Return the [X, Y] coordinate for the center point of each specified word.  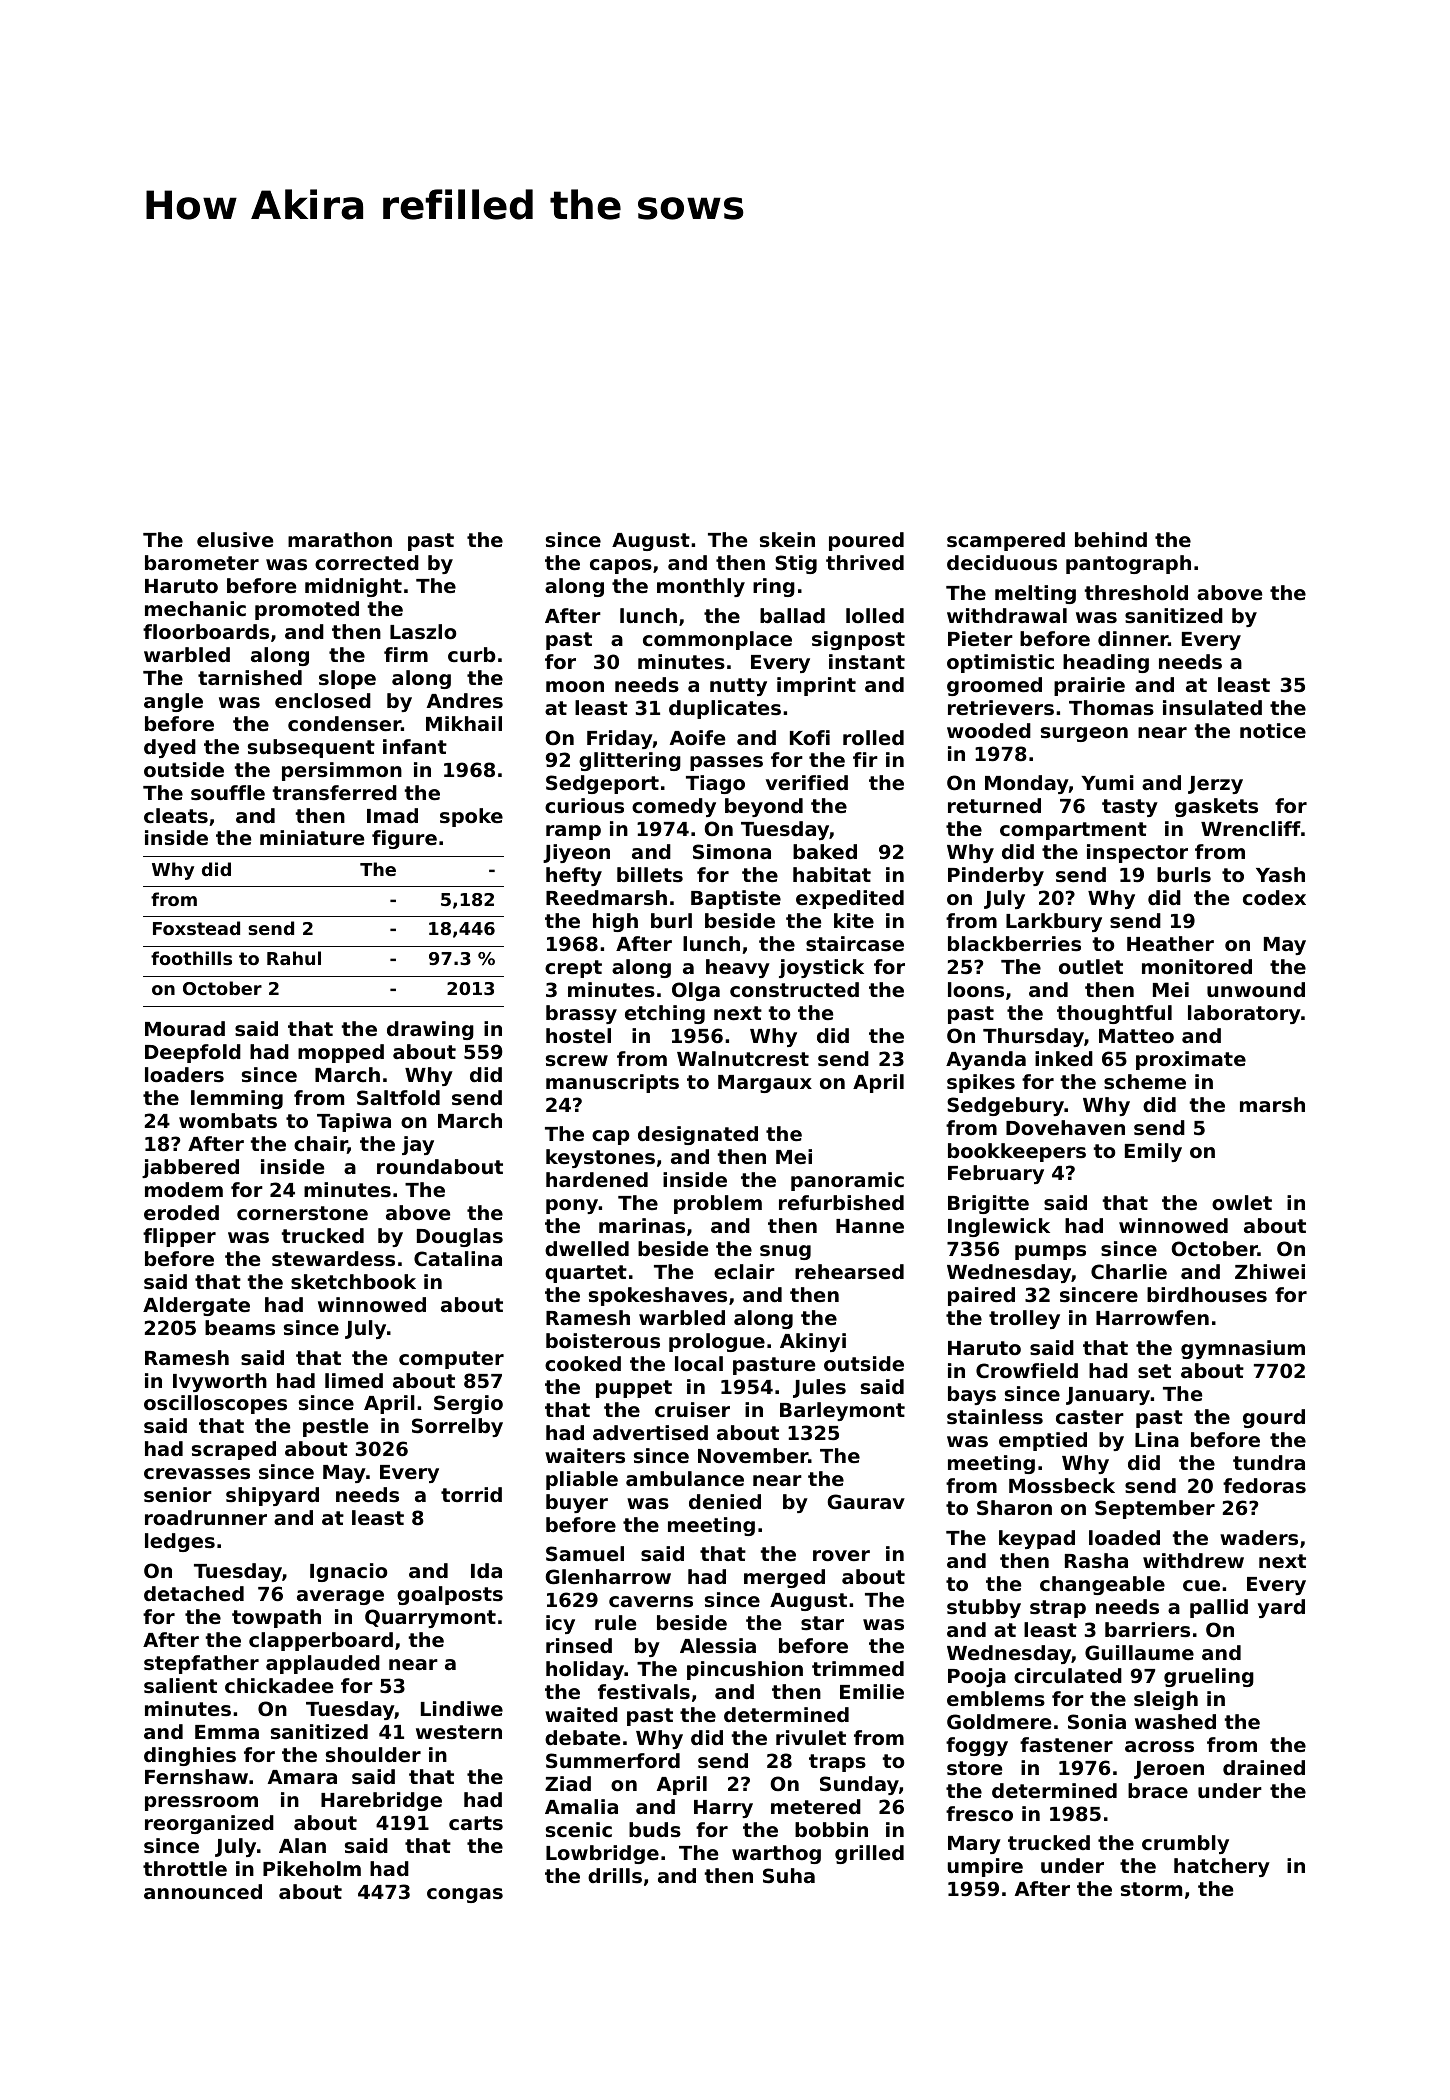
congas [465, 1895]
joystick [821, 968]
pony [572, 1206]
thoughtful [1114, 1014]
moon [575, 686]
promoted [307, 610]
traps [837, 1763]
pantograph [1128, 564]
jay [418, 1145]
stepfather [201, 1664]
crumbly [1185, 1844]
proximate [1191, 1060]
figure [404, 839]
